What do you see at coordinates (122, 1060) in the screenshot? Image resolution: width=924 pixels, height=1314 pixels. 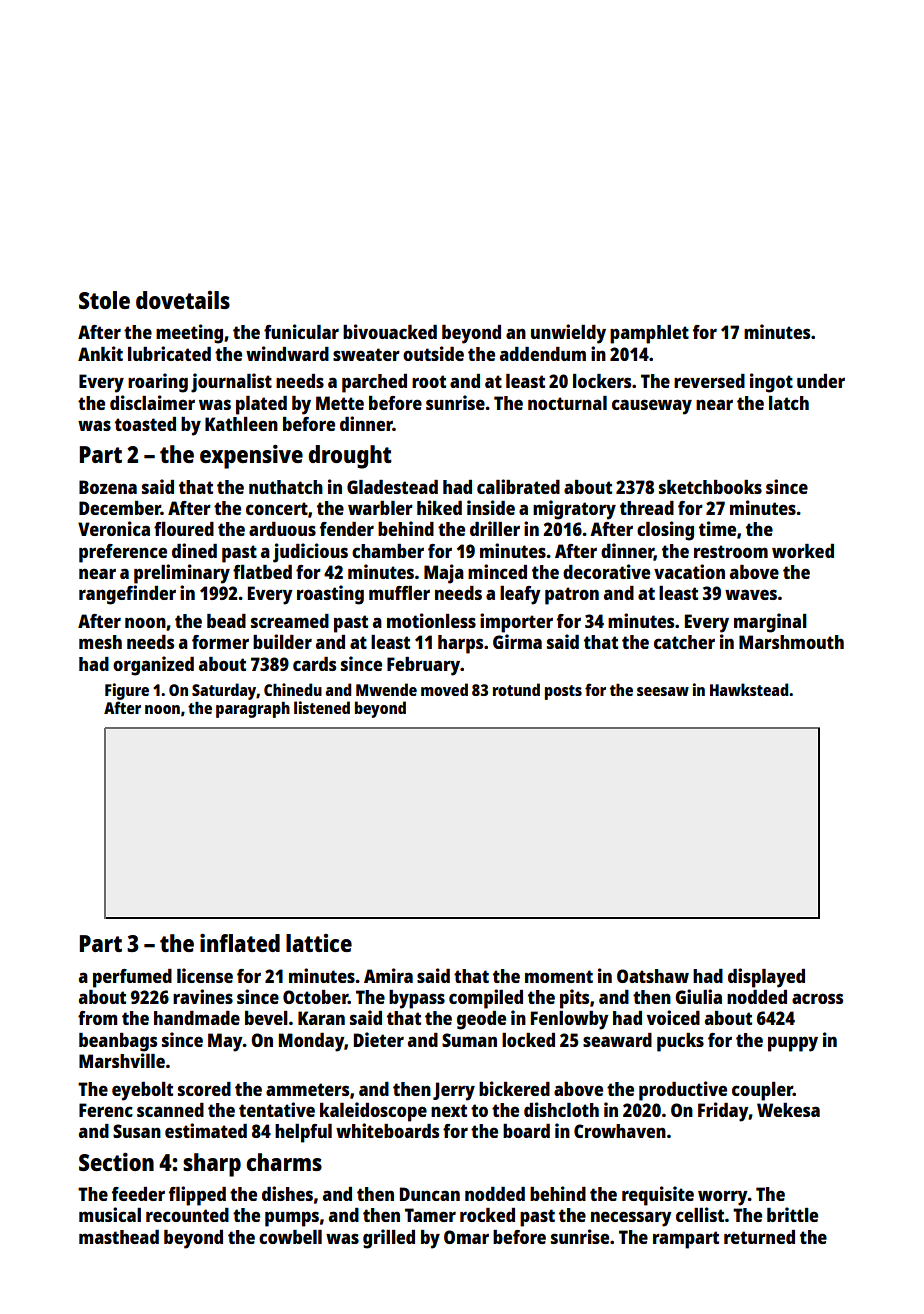 I see `Marshville` at bounding box center [122, 1060].
